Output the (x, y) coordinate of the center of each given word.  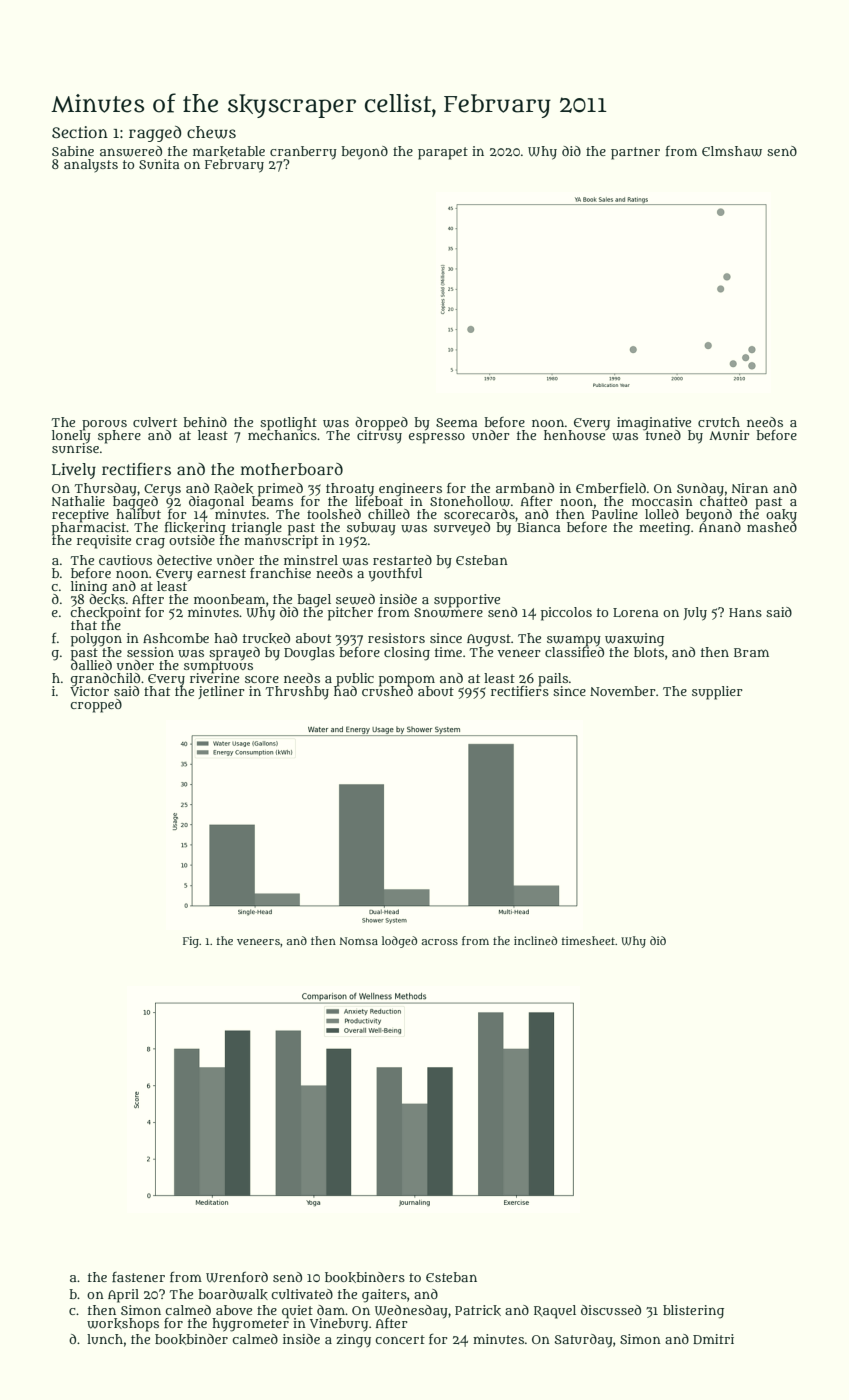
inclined (535, 940)
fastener (138, 1277)
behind (205, 422)
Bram (751, 652)
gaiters (384, 1296)
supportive (467, 601)
